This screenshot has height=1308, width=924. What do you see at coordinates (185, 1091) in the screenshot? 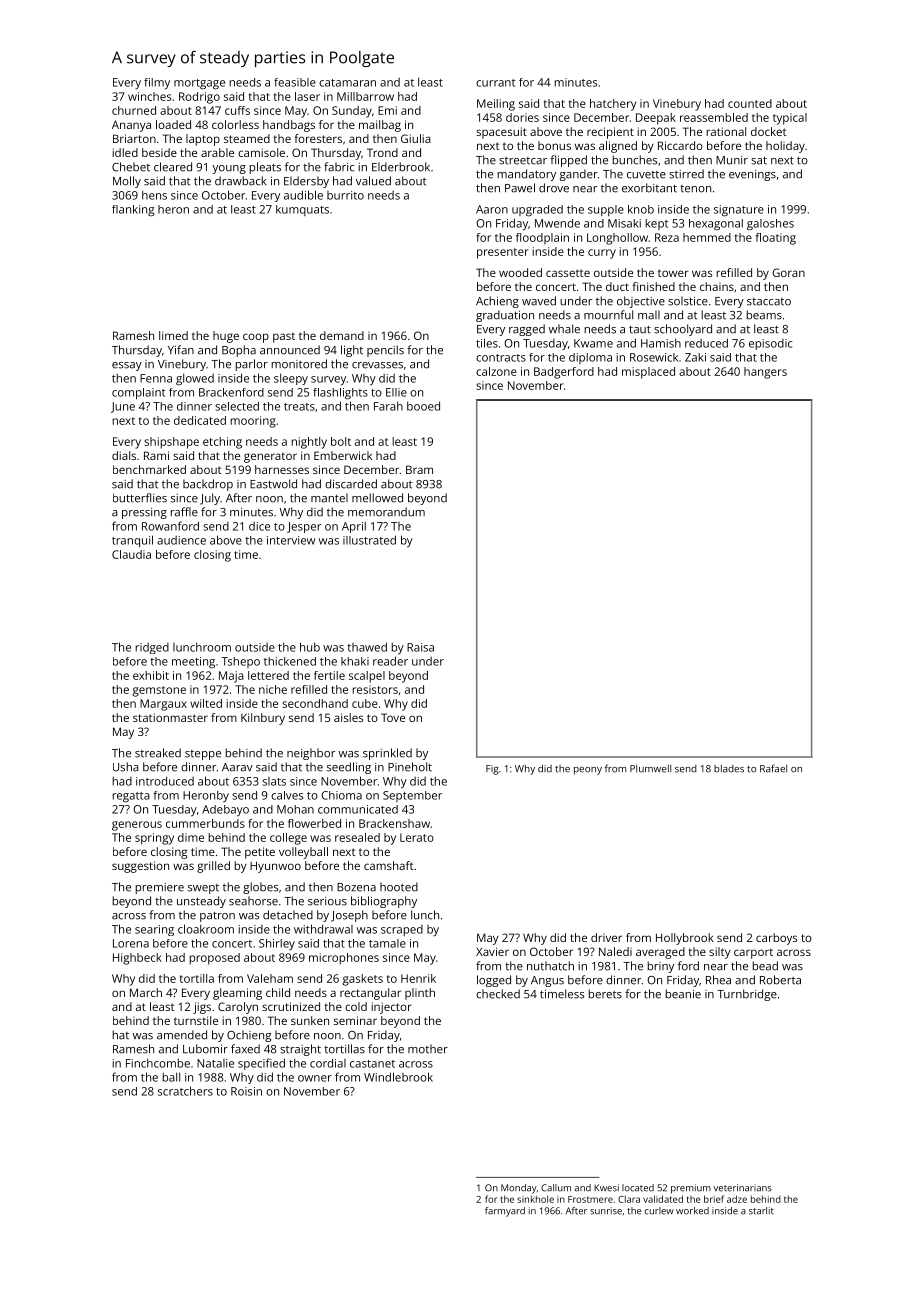
I see `scratchers` at bounding box center [185, 1091].
